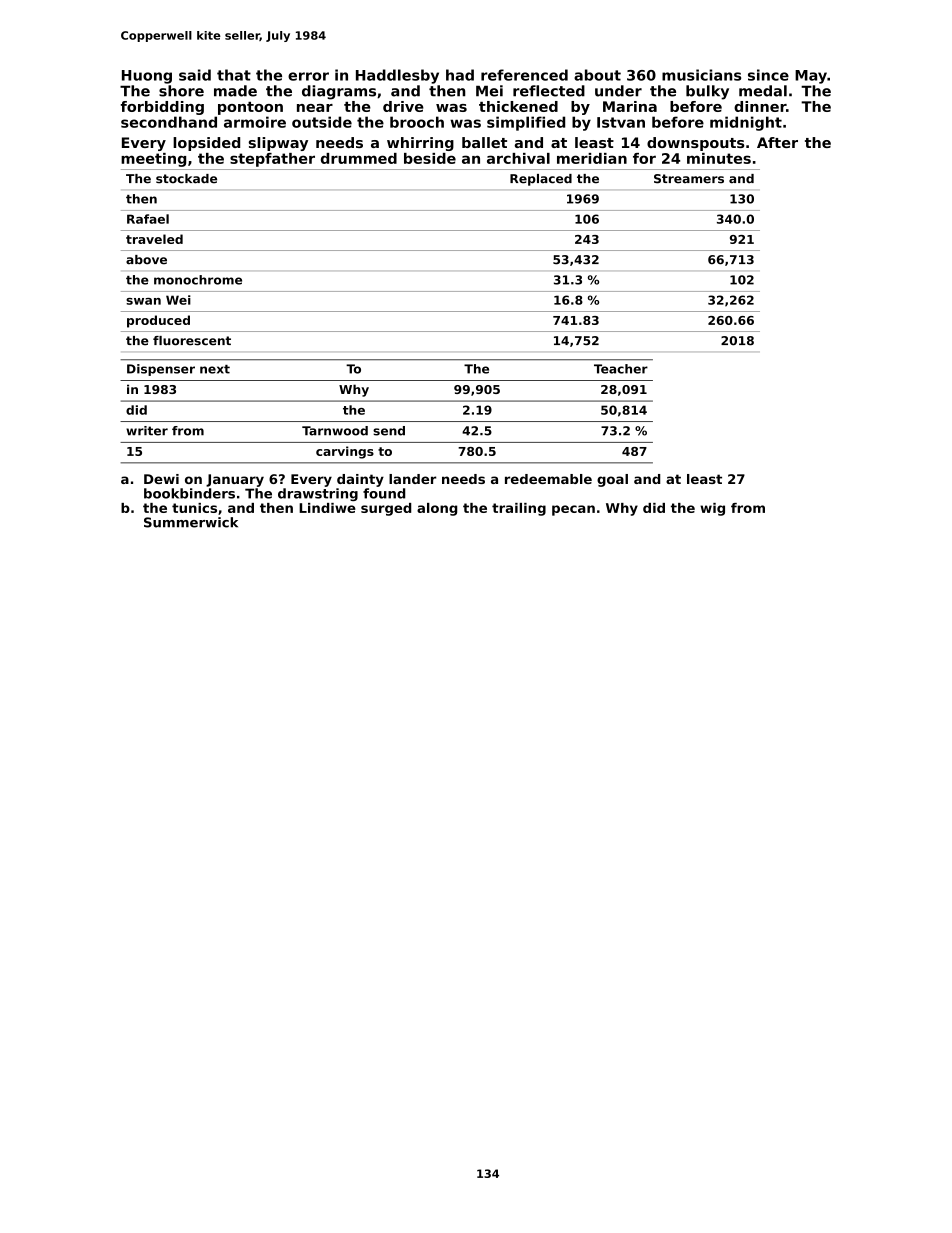 The width and height of the screenshot is (952, 1233). What do you see at coordinates (206, 144) in the screenshot?
I see `lopsided` at bounding box center [206, 144].
